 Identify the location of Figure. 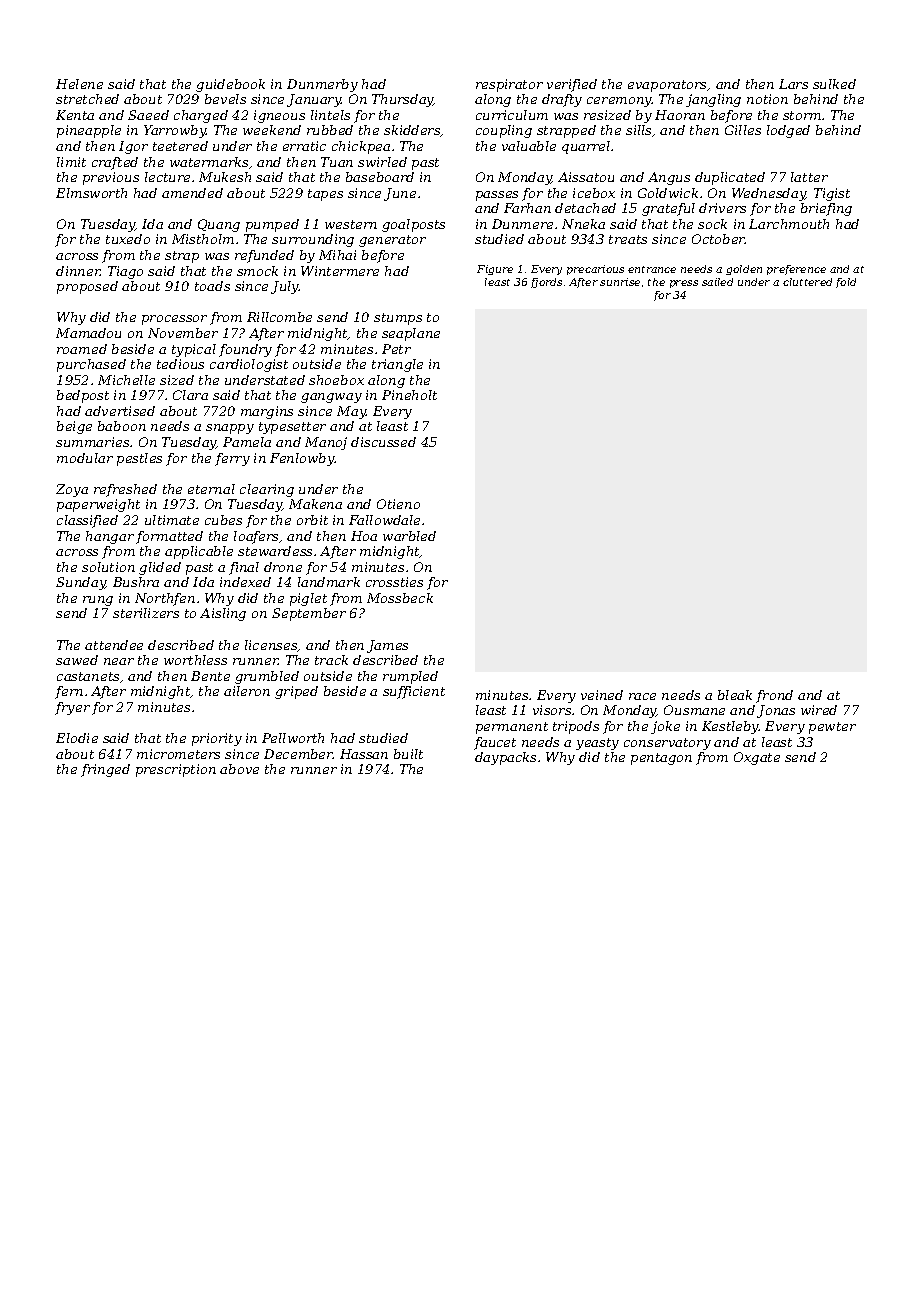
(495, 270).
